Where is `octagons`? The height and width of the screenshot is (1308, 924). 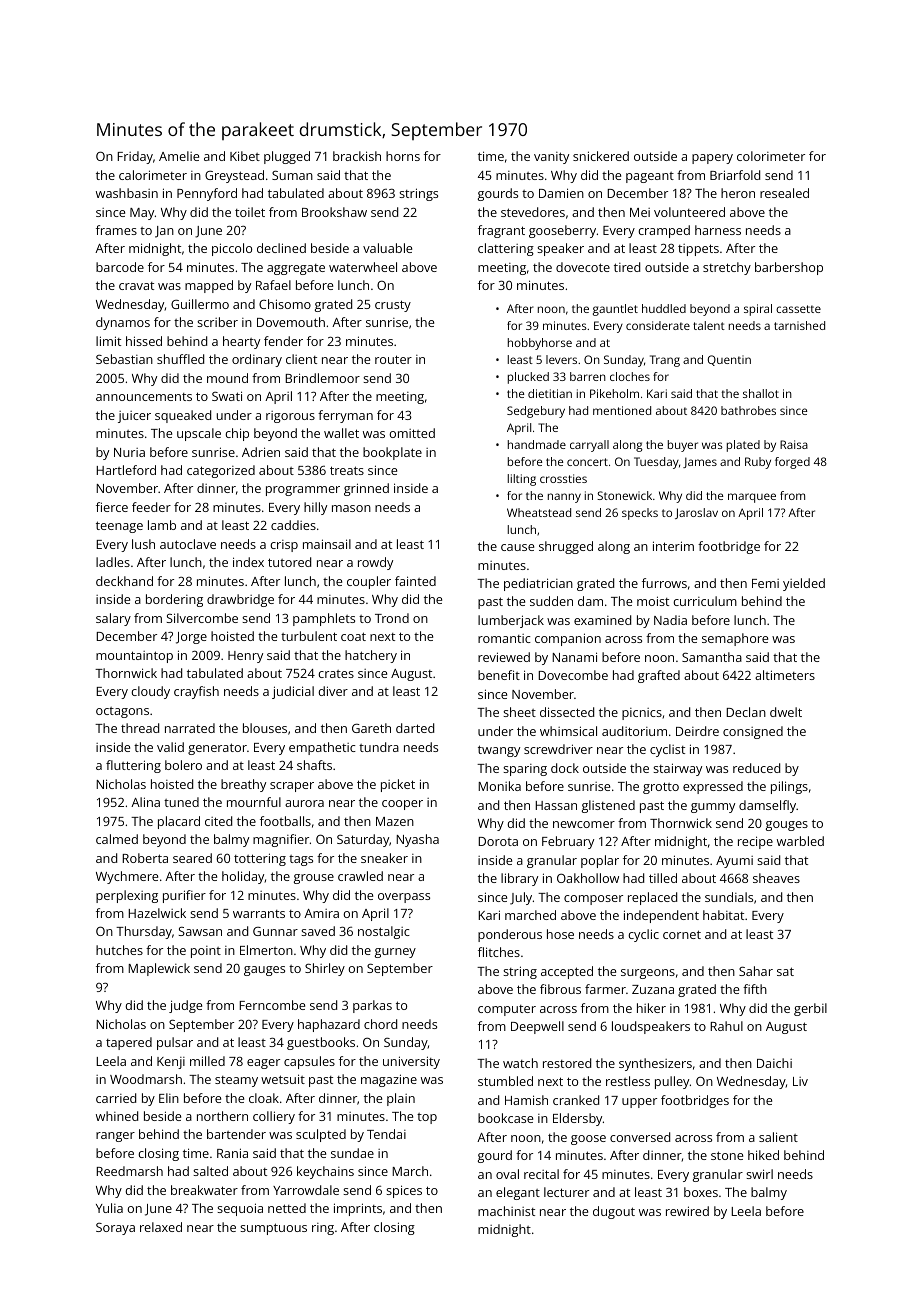 octagons is located at coordinates (122, 712).
